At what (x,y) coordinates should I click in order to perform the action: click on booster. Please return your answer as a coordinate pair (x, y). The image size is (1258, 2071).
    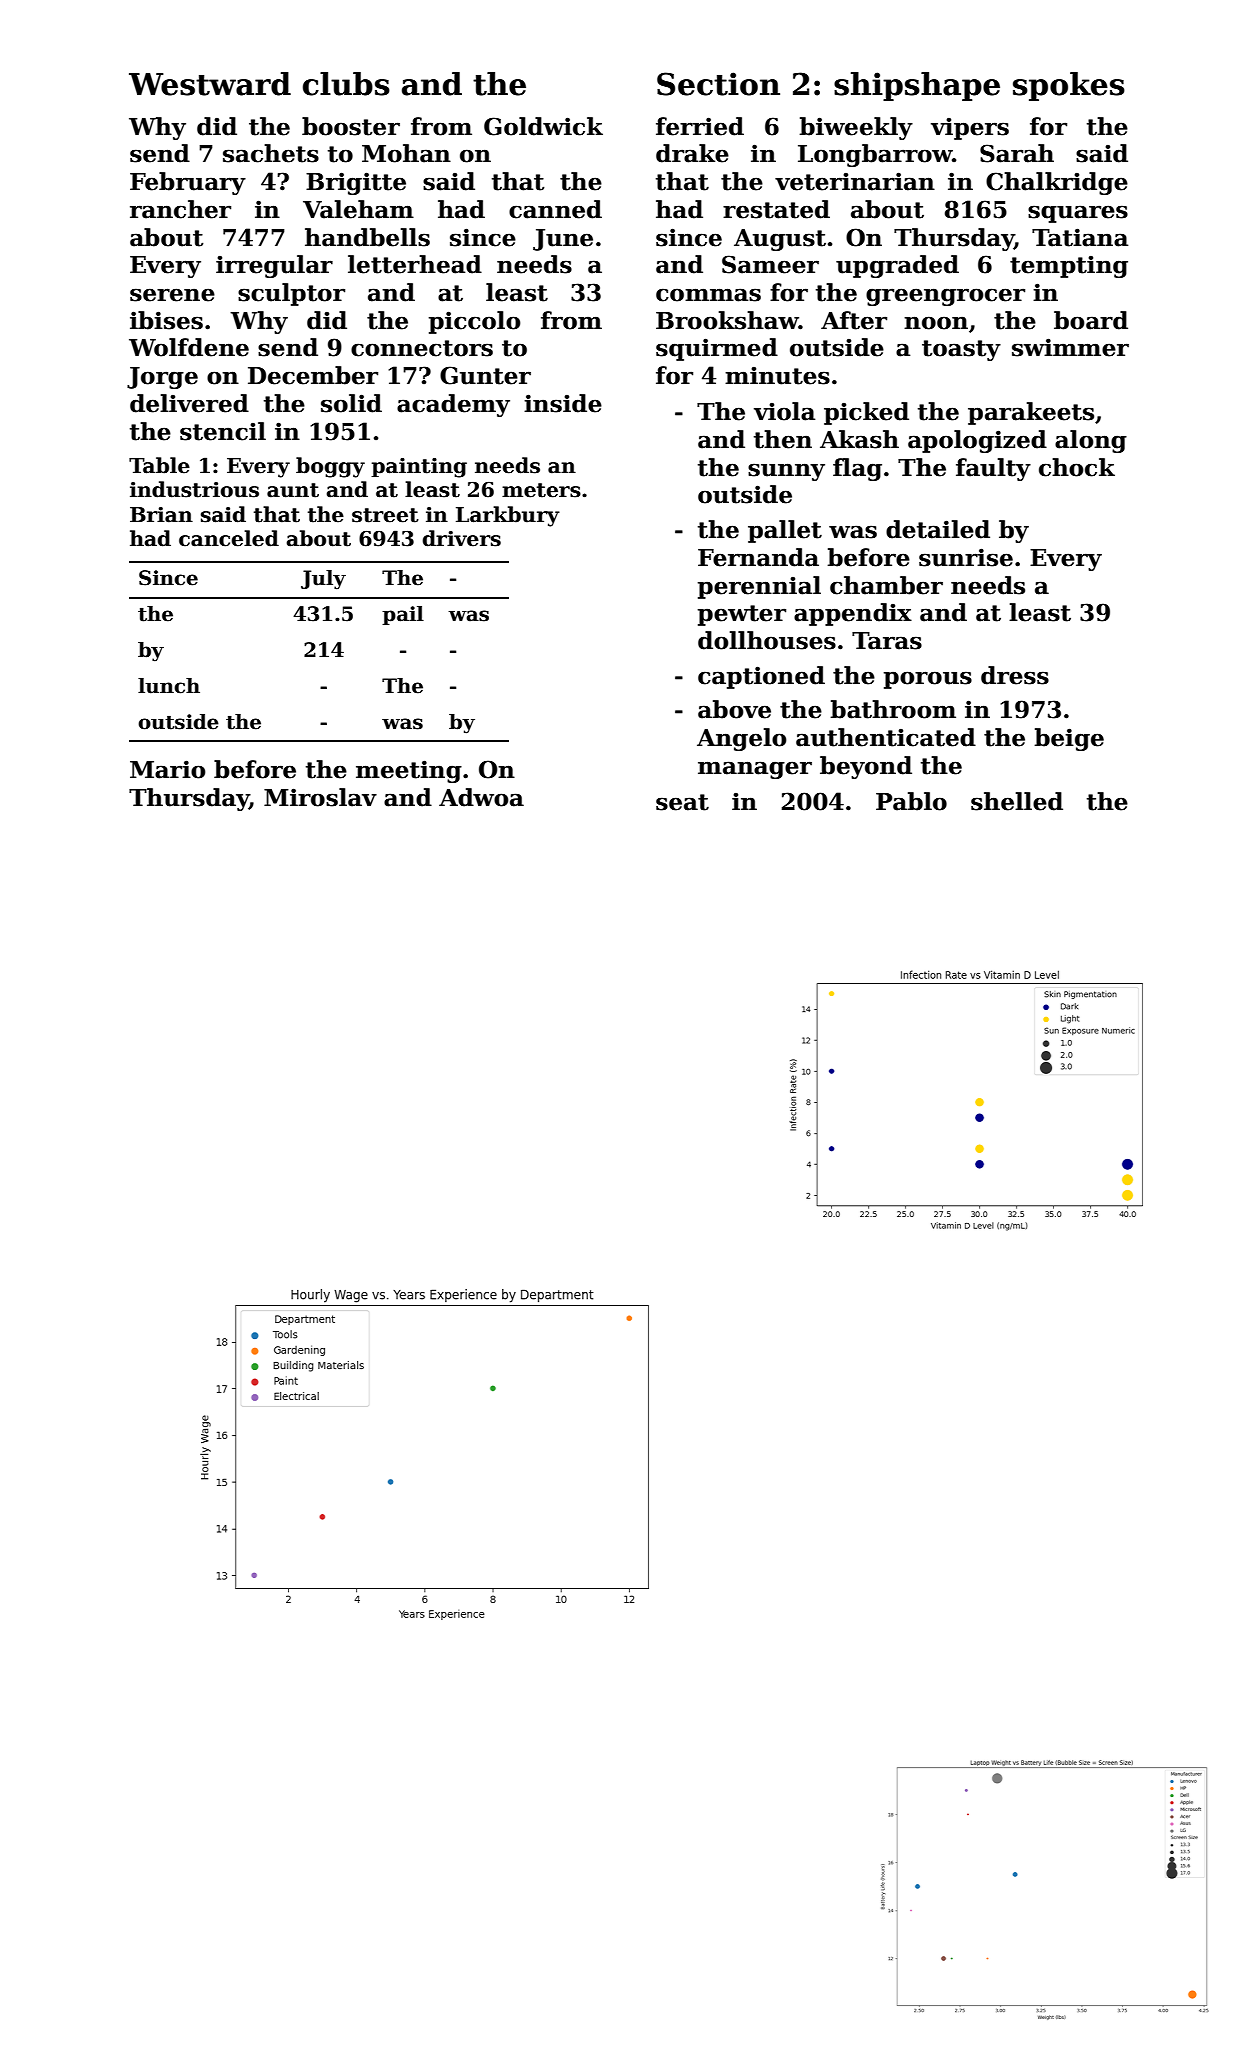
    Looking at the image, I should click on (351, 126).
